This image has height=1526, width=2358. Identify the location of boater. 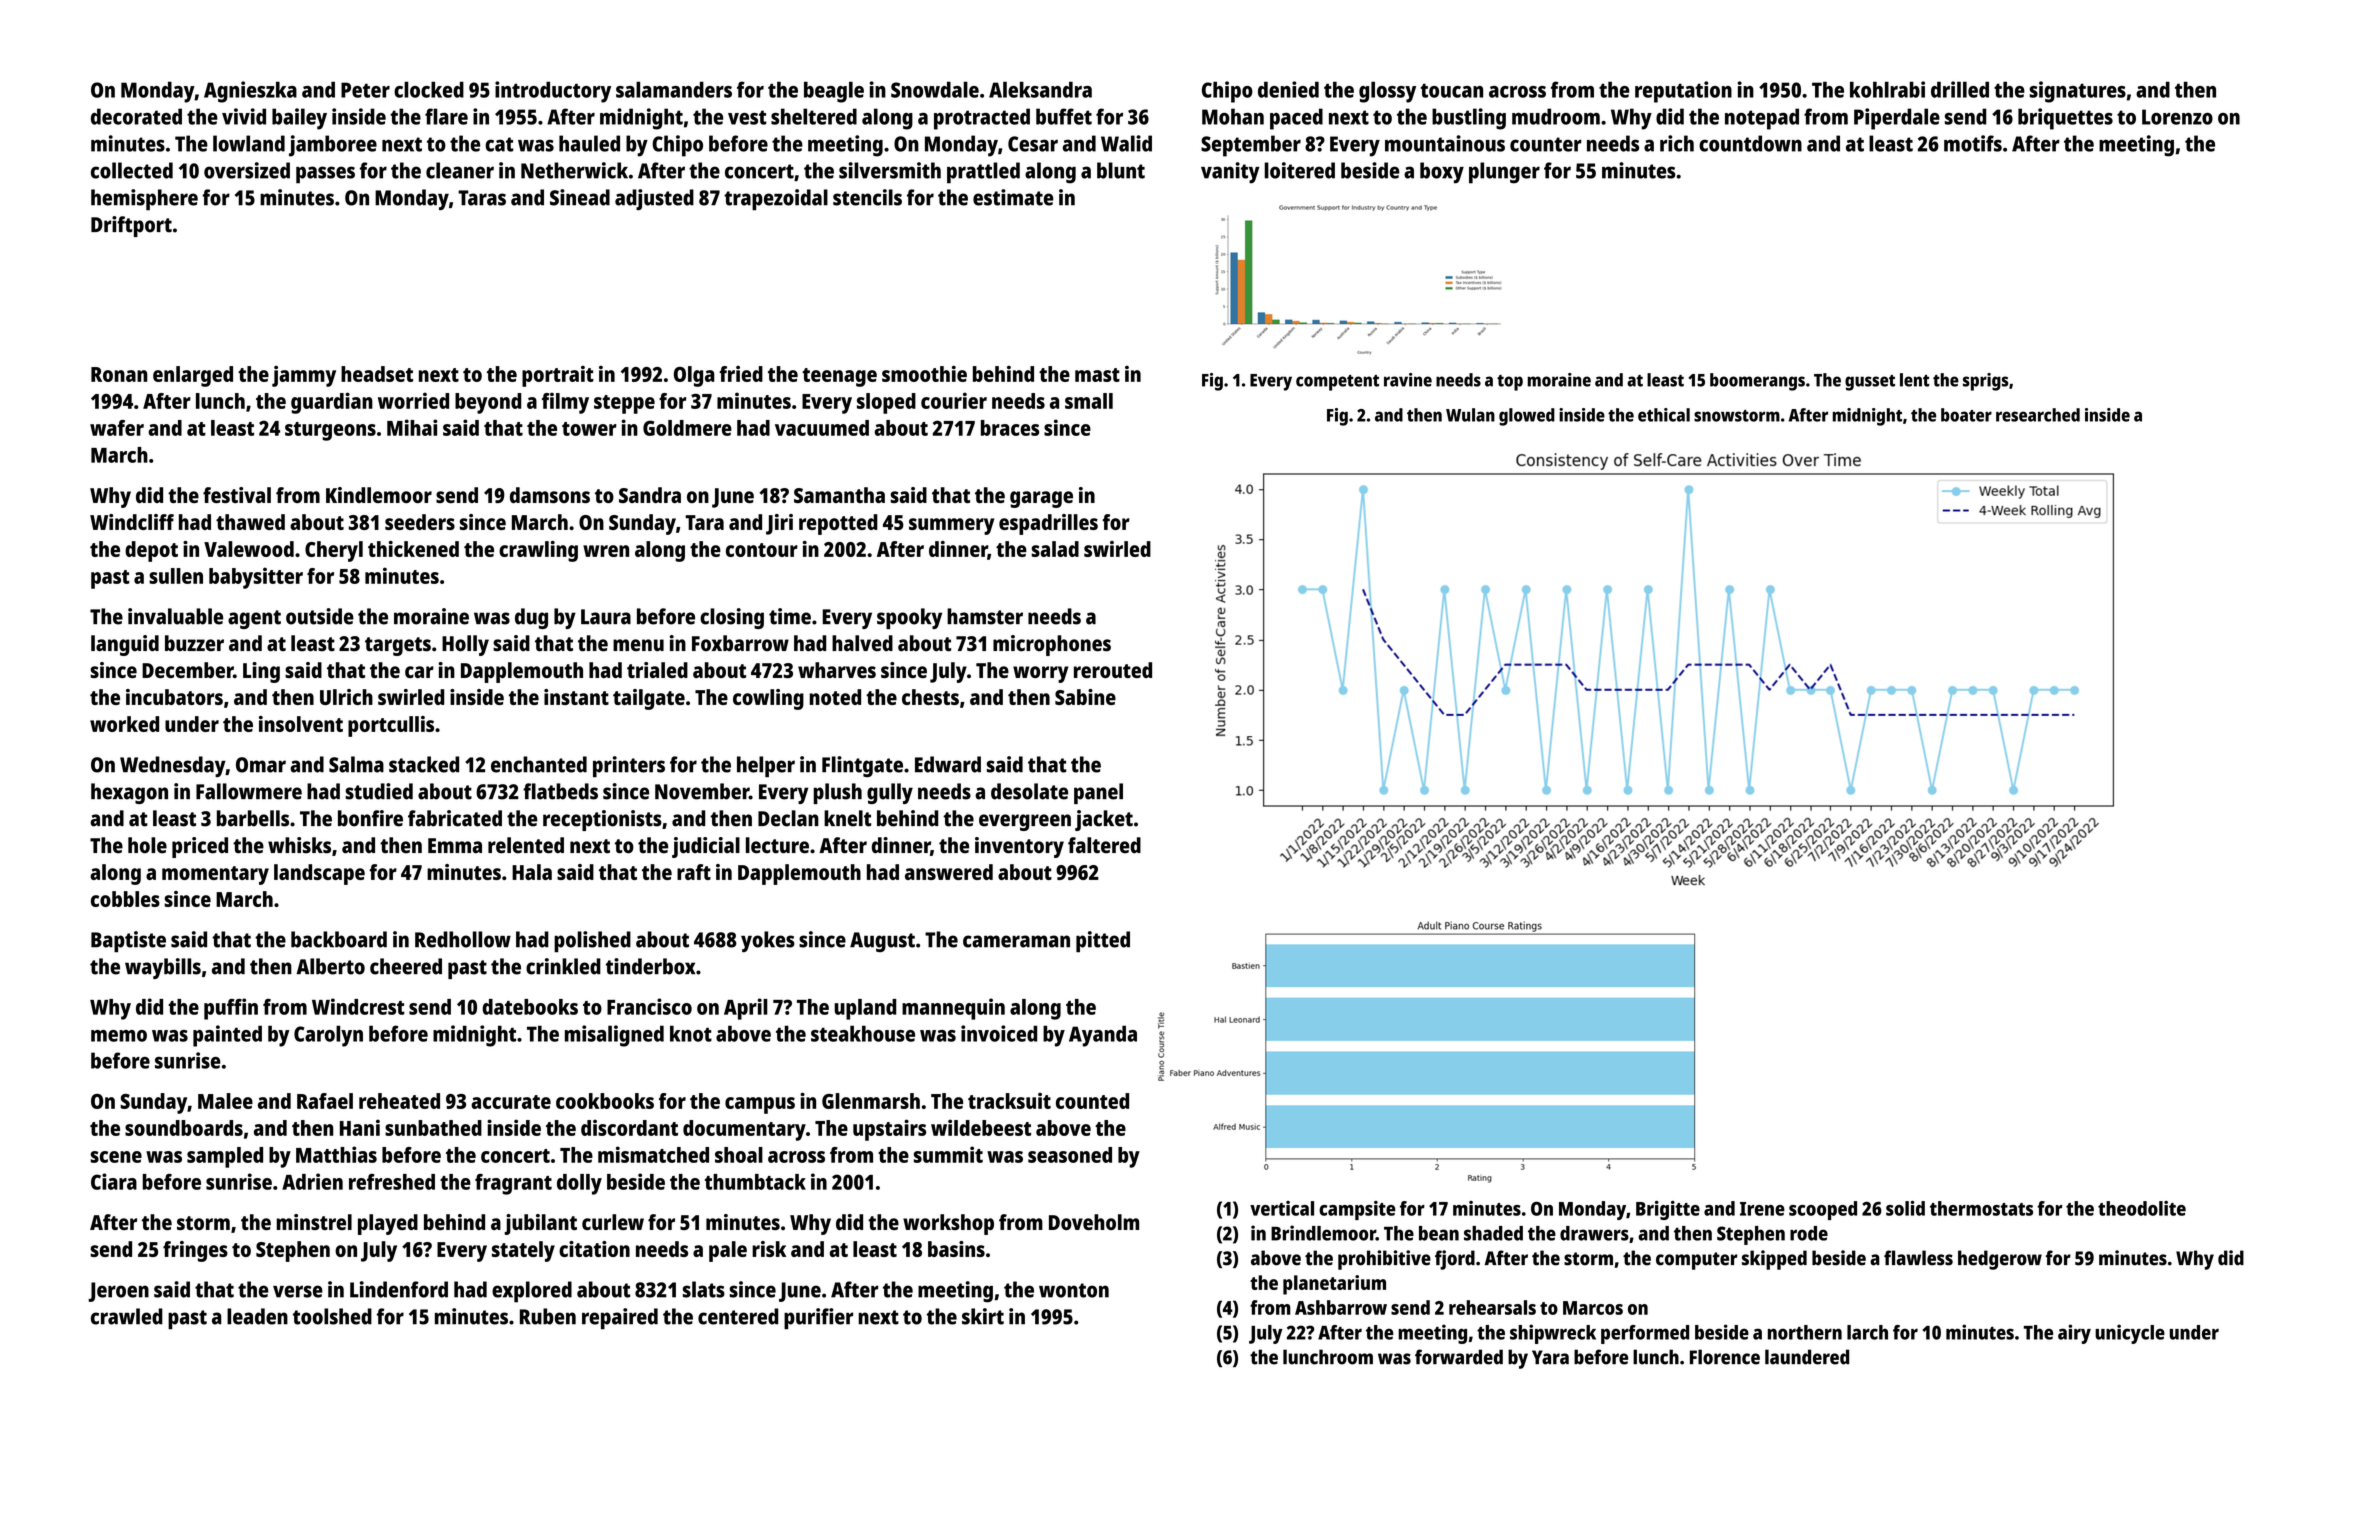
(1966, 415).
